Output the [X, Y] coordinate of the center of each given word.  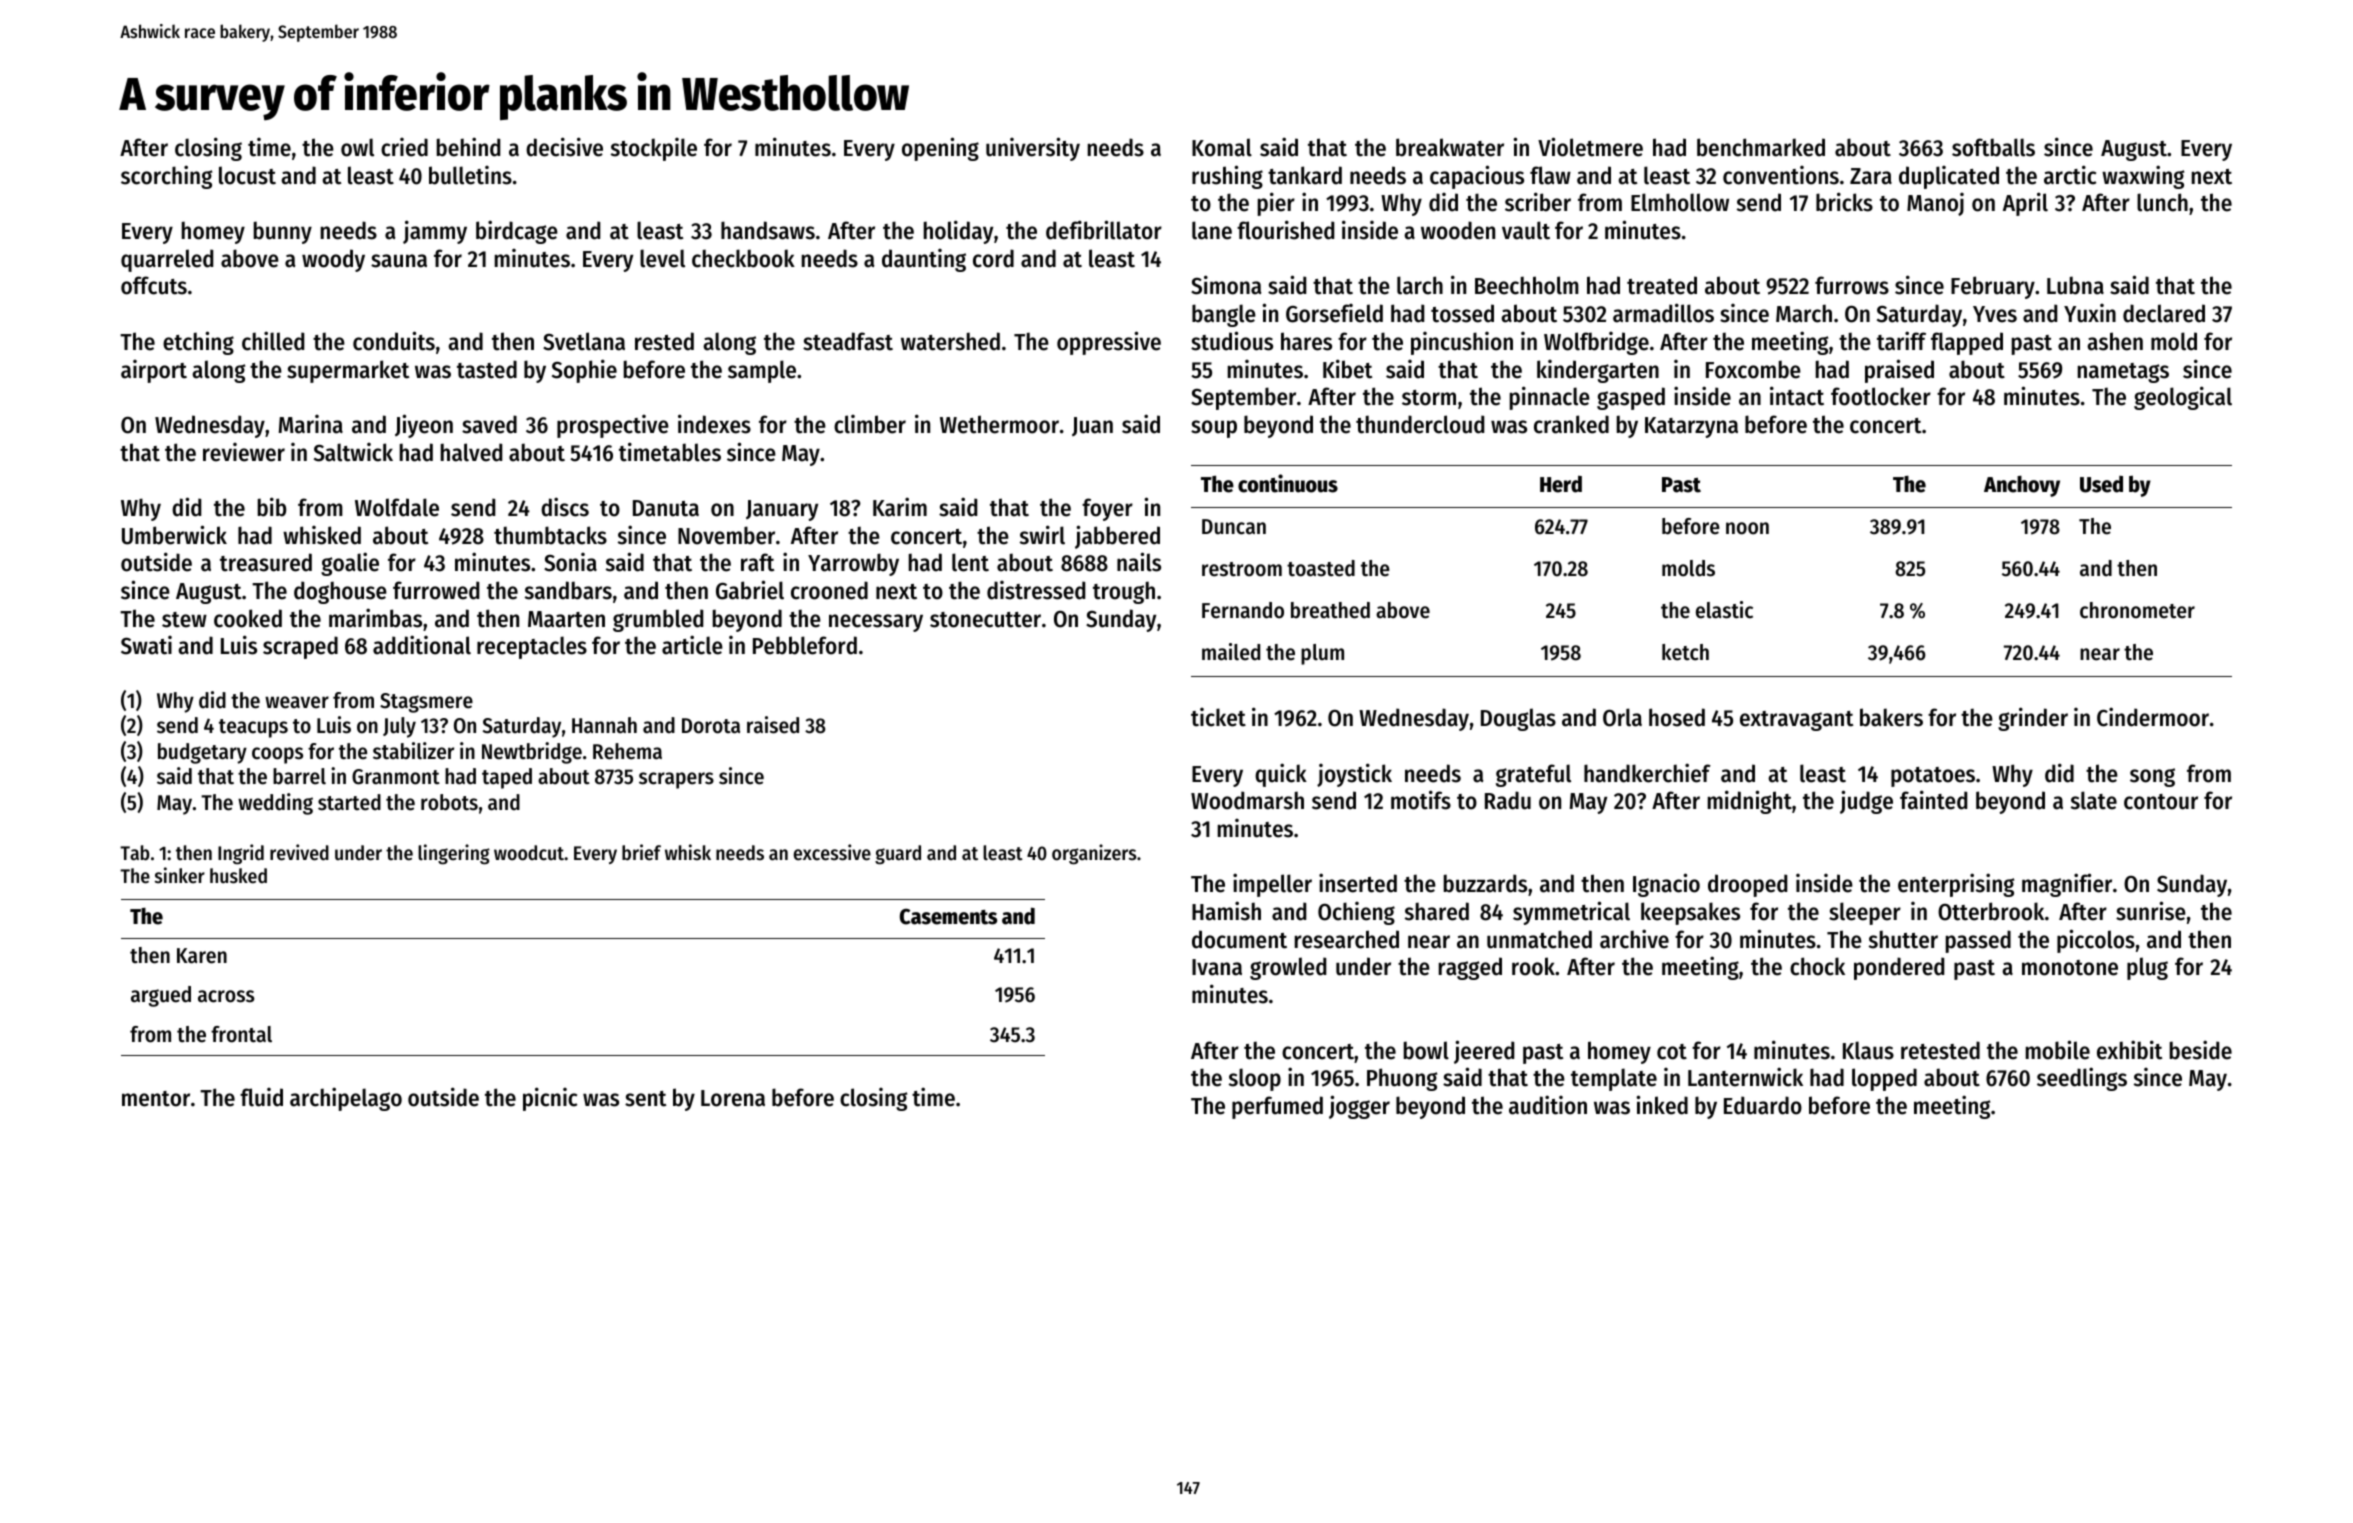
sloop [1255, 1079]
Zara [1871, 176]
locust [247, 175]
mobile [2058, 1050]
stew [184, 620]
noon [1747, 528]
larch [1420, 285]
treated [1662, 285]
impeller [1272, 885]
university [1033, 149]
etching [198, 343]
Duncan [1234, 527]
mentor [156, 1099]
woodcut [529, 853]
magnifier [2067, 885]
